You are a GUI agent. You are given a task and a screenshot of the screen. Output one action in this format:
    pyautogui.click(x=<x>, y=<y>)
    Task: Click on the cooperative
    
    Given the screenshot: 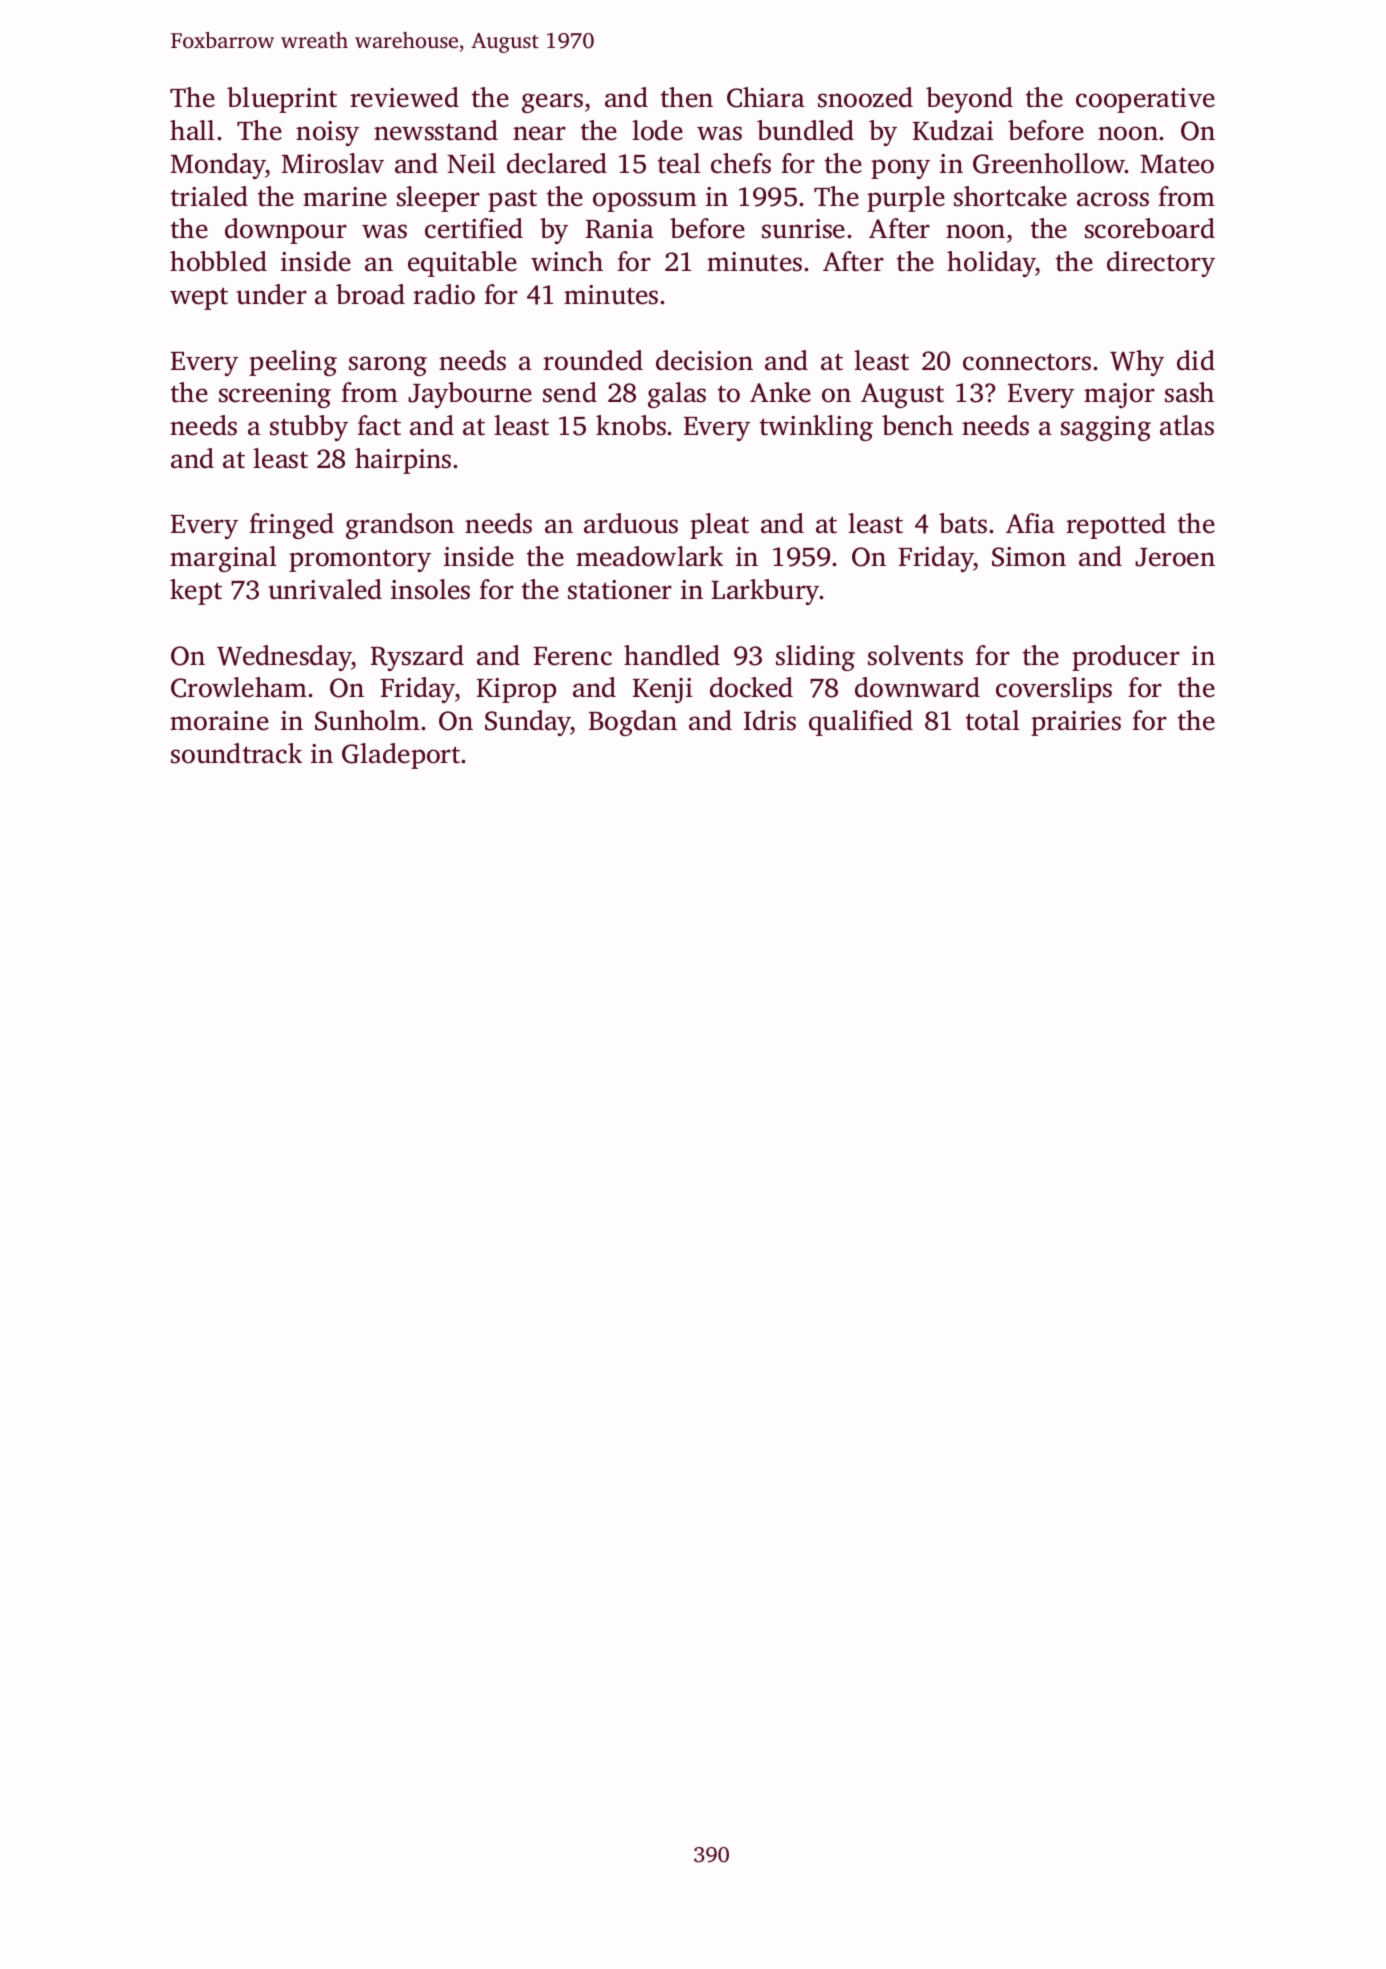 What is the action you would take?
    pyautogui.click(x=1145, y=100)
